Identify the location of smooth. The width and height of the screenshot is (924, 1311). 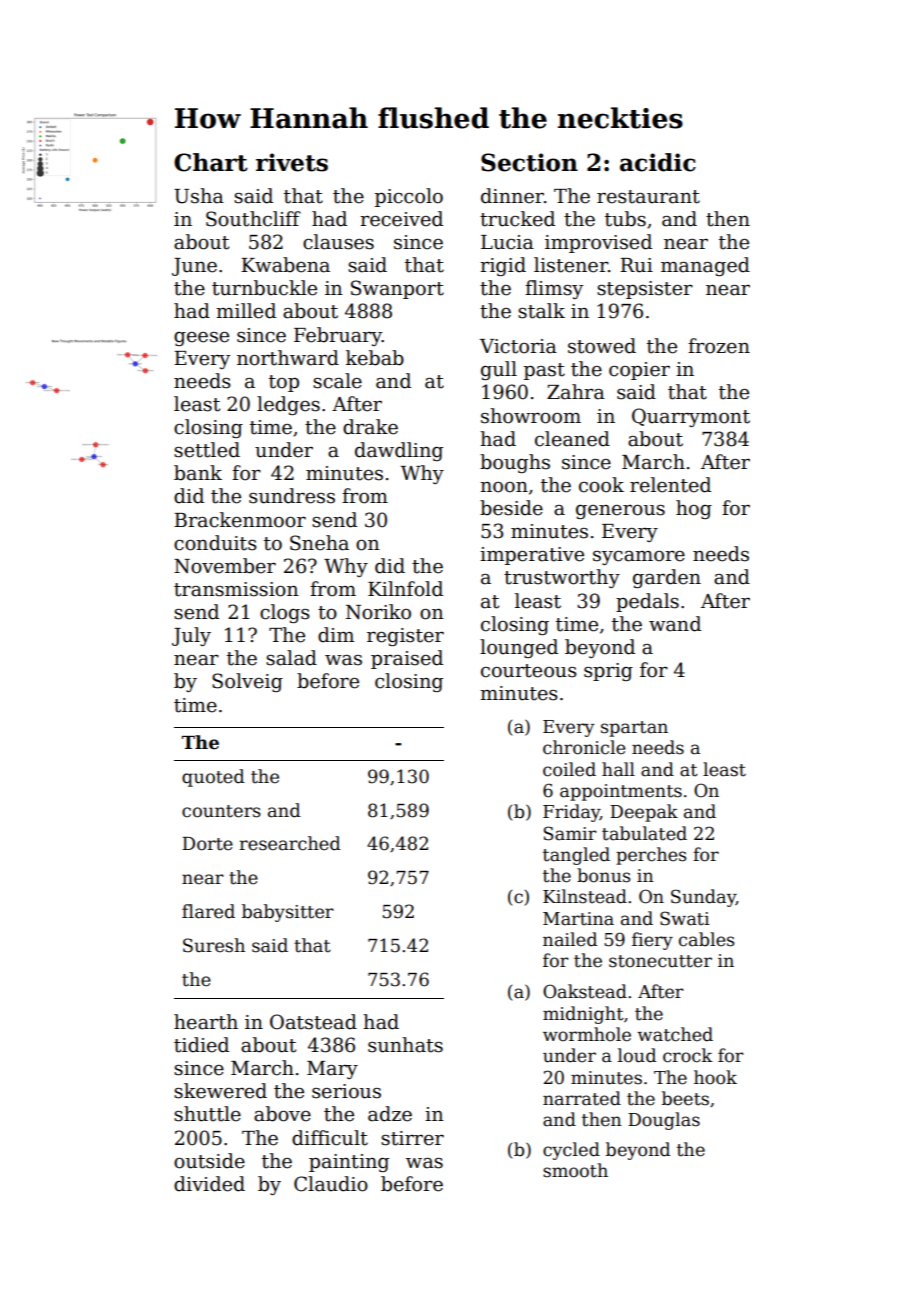
(575, 1170).
